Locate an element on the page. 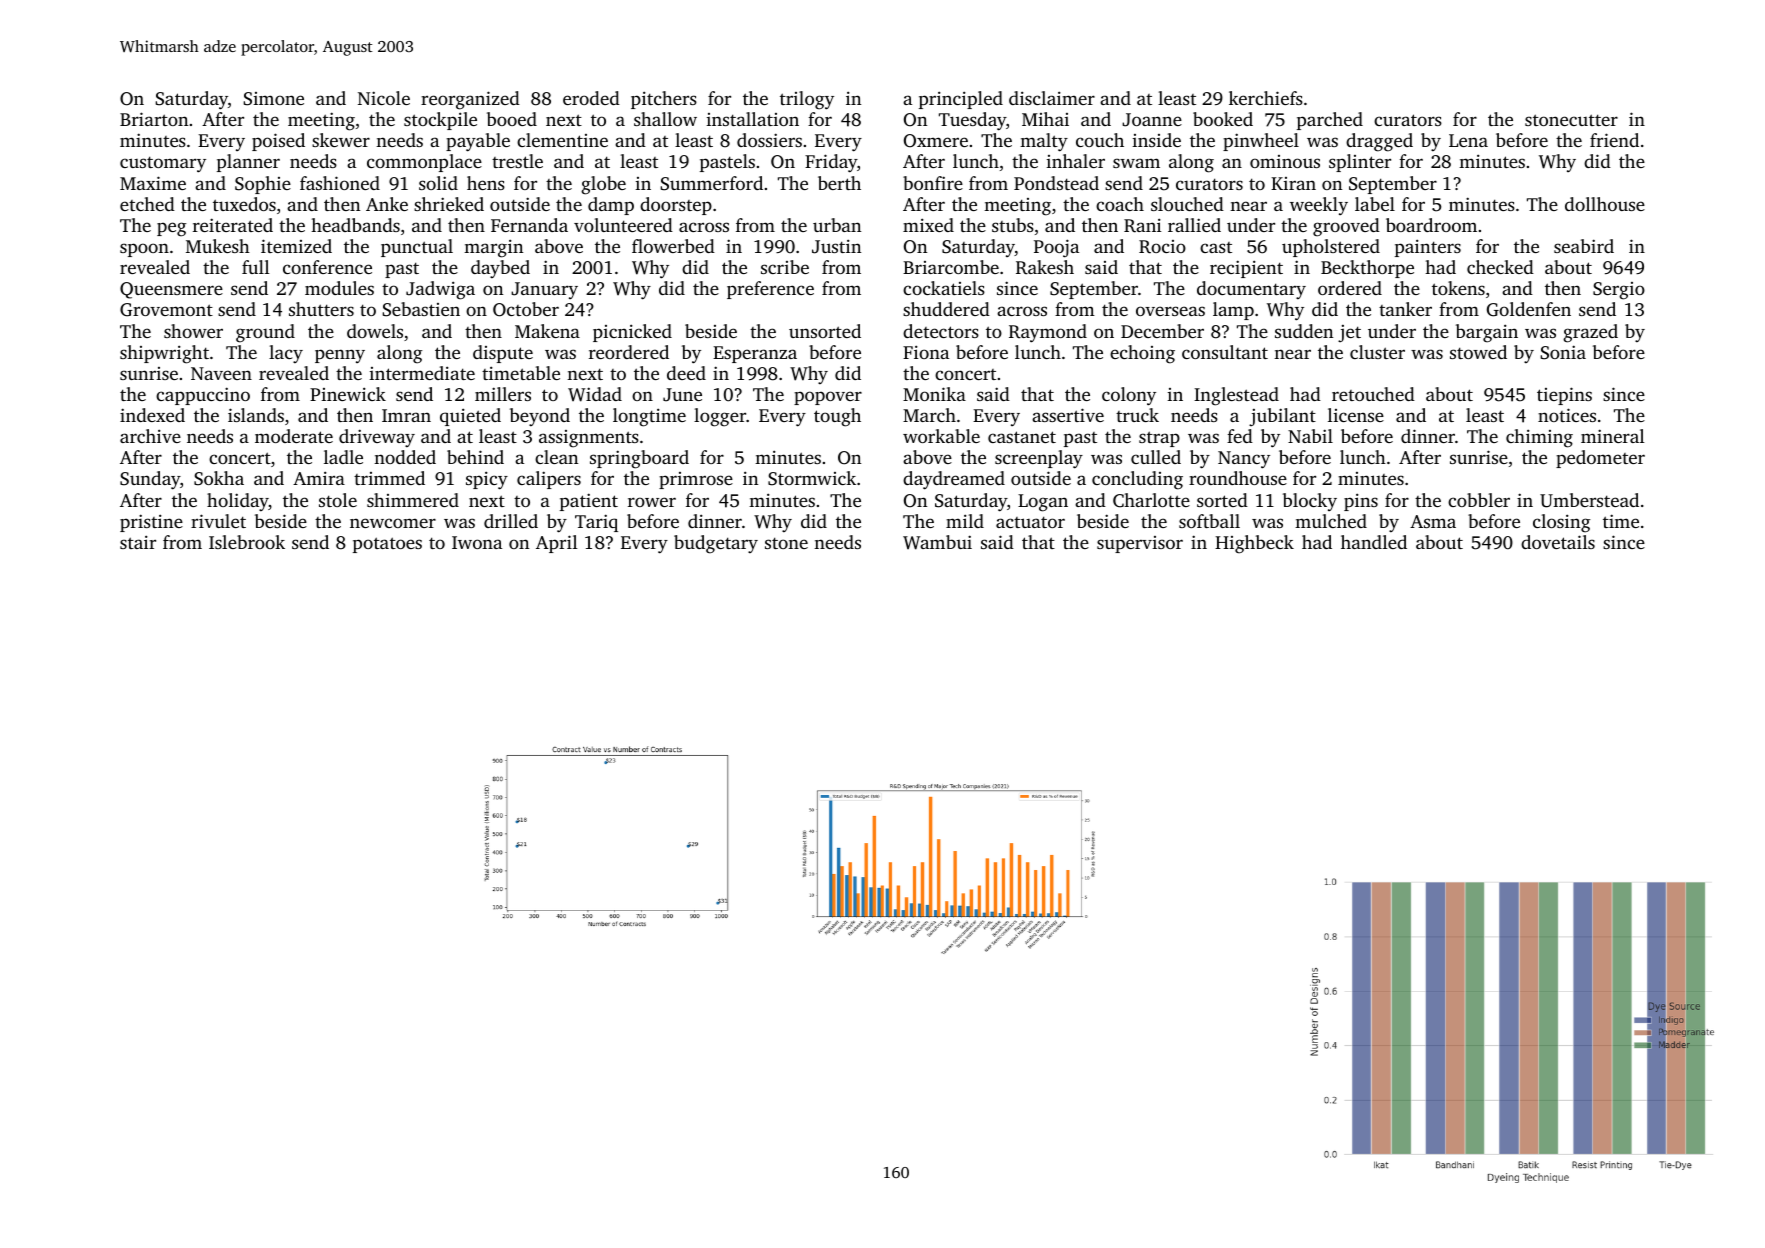  headbands is located at coordinates (355, 225).
